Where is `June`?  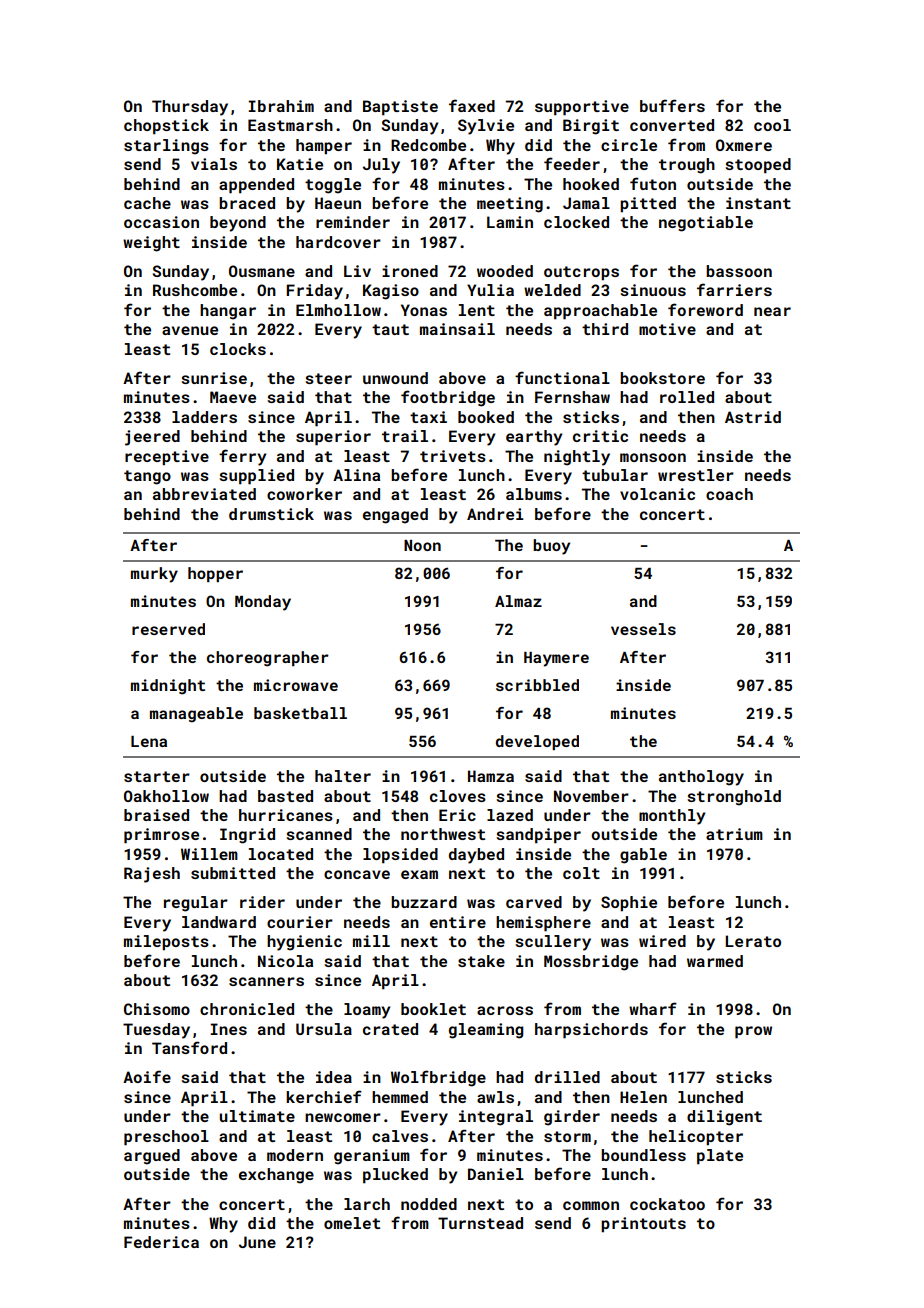 June is located at coordinates (257, 1242).
